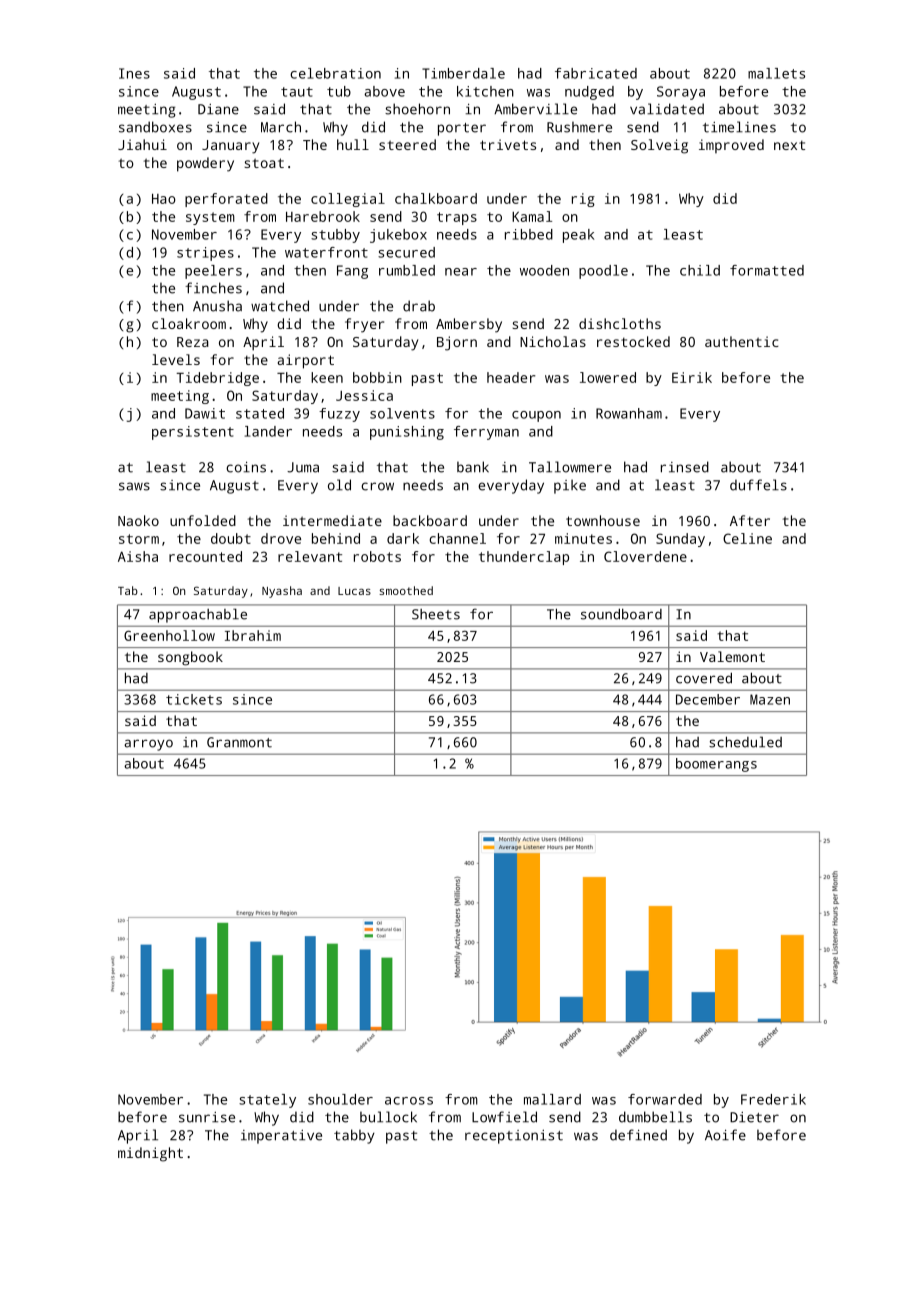 The width and height of the screenshot is (924, 1308). What do you see at coordinates (169, 635) in the screenshot?
I see `Greenhollow` at bounding box center [169, 635].
